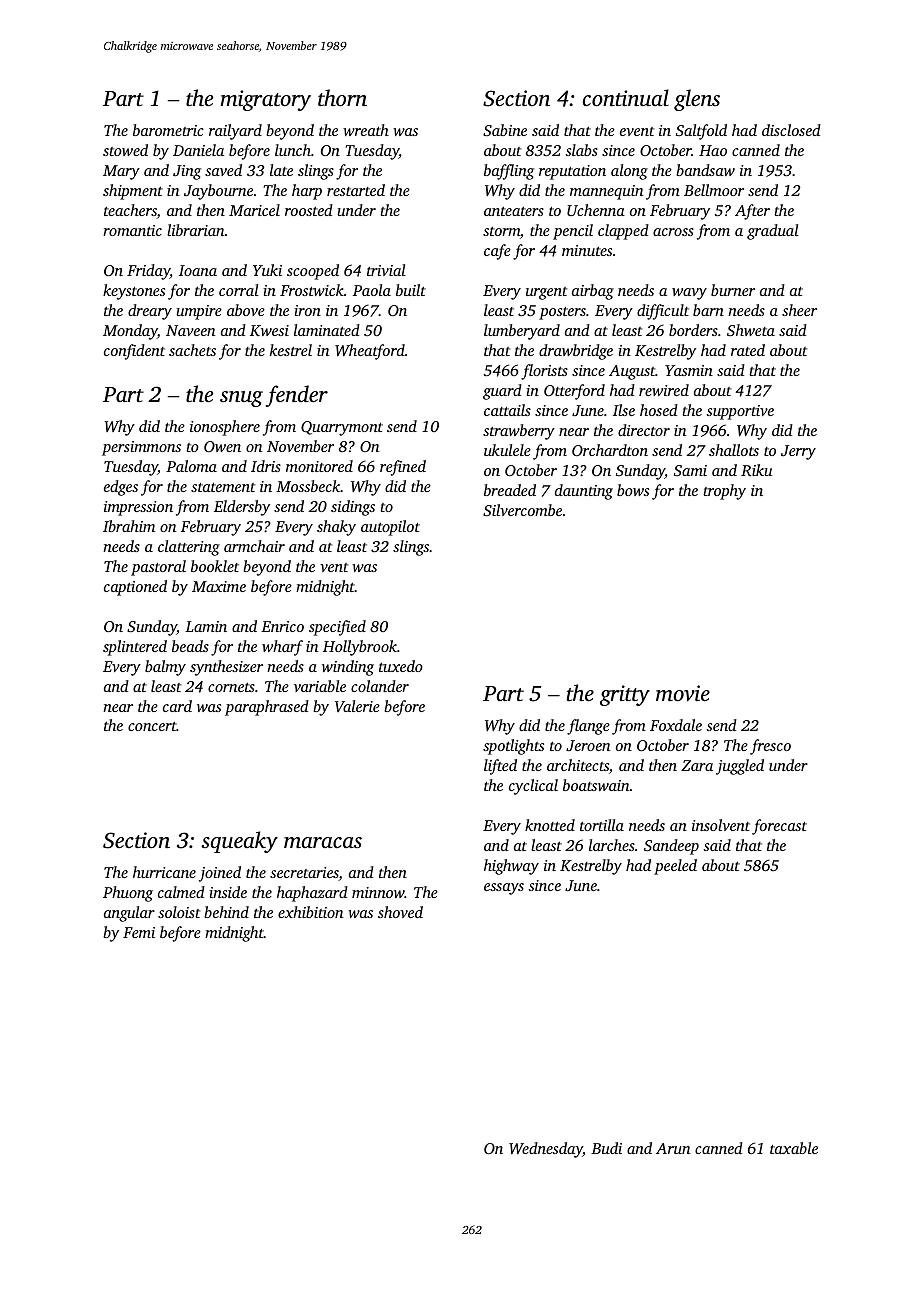  What do you see at coordinates (606, 1148) in the document?
I see `Budi` at bounding box center [606, 1148].
